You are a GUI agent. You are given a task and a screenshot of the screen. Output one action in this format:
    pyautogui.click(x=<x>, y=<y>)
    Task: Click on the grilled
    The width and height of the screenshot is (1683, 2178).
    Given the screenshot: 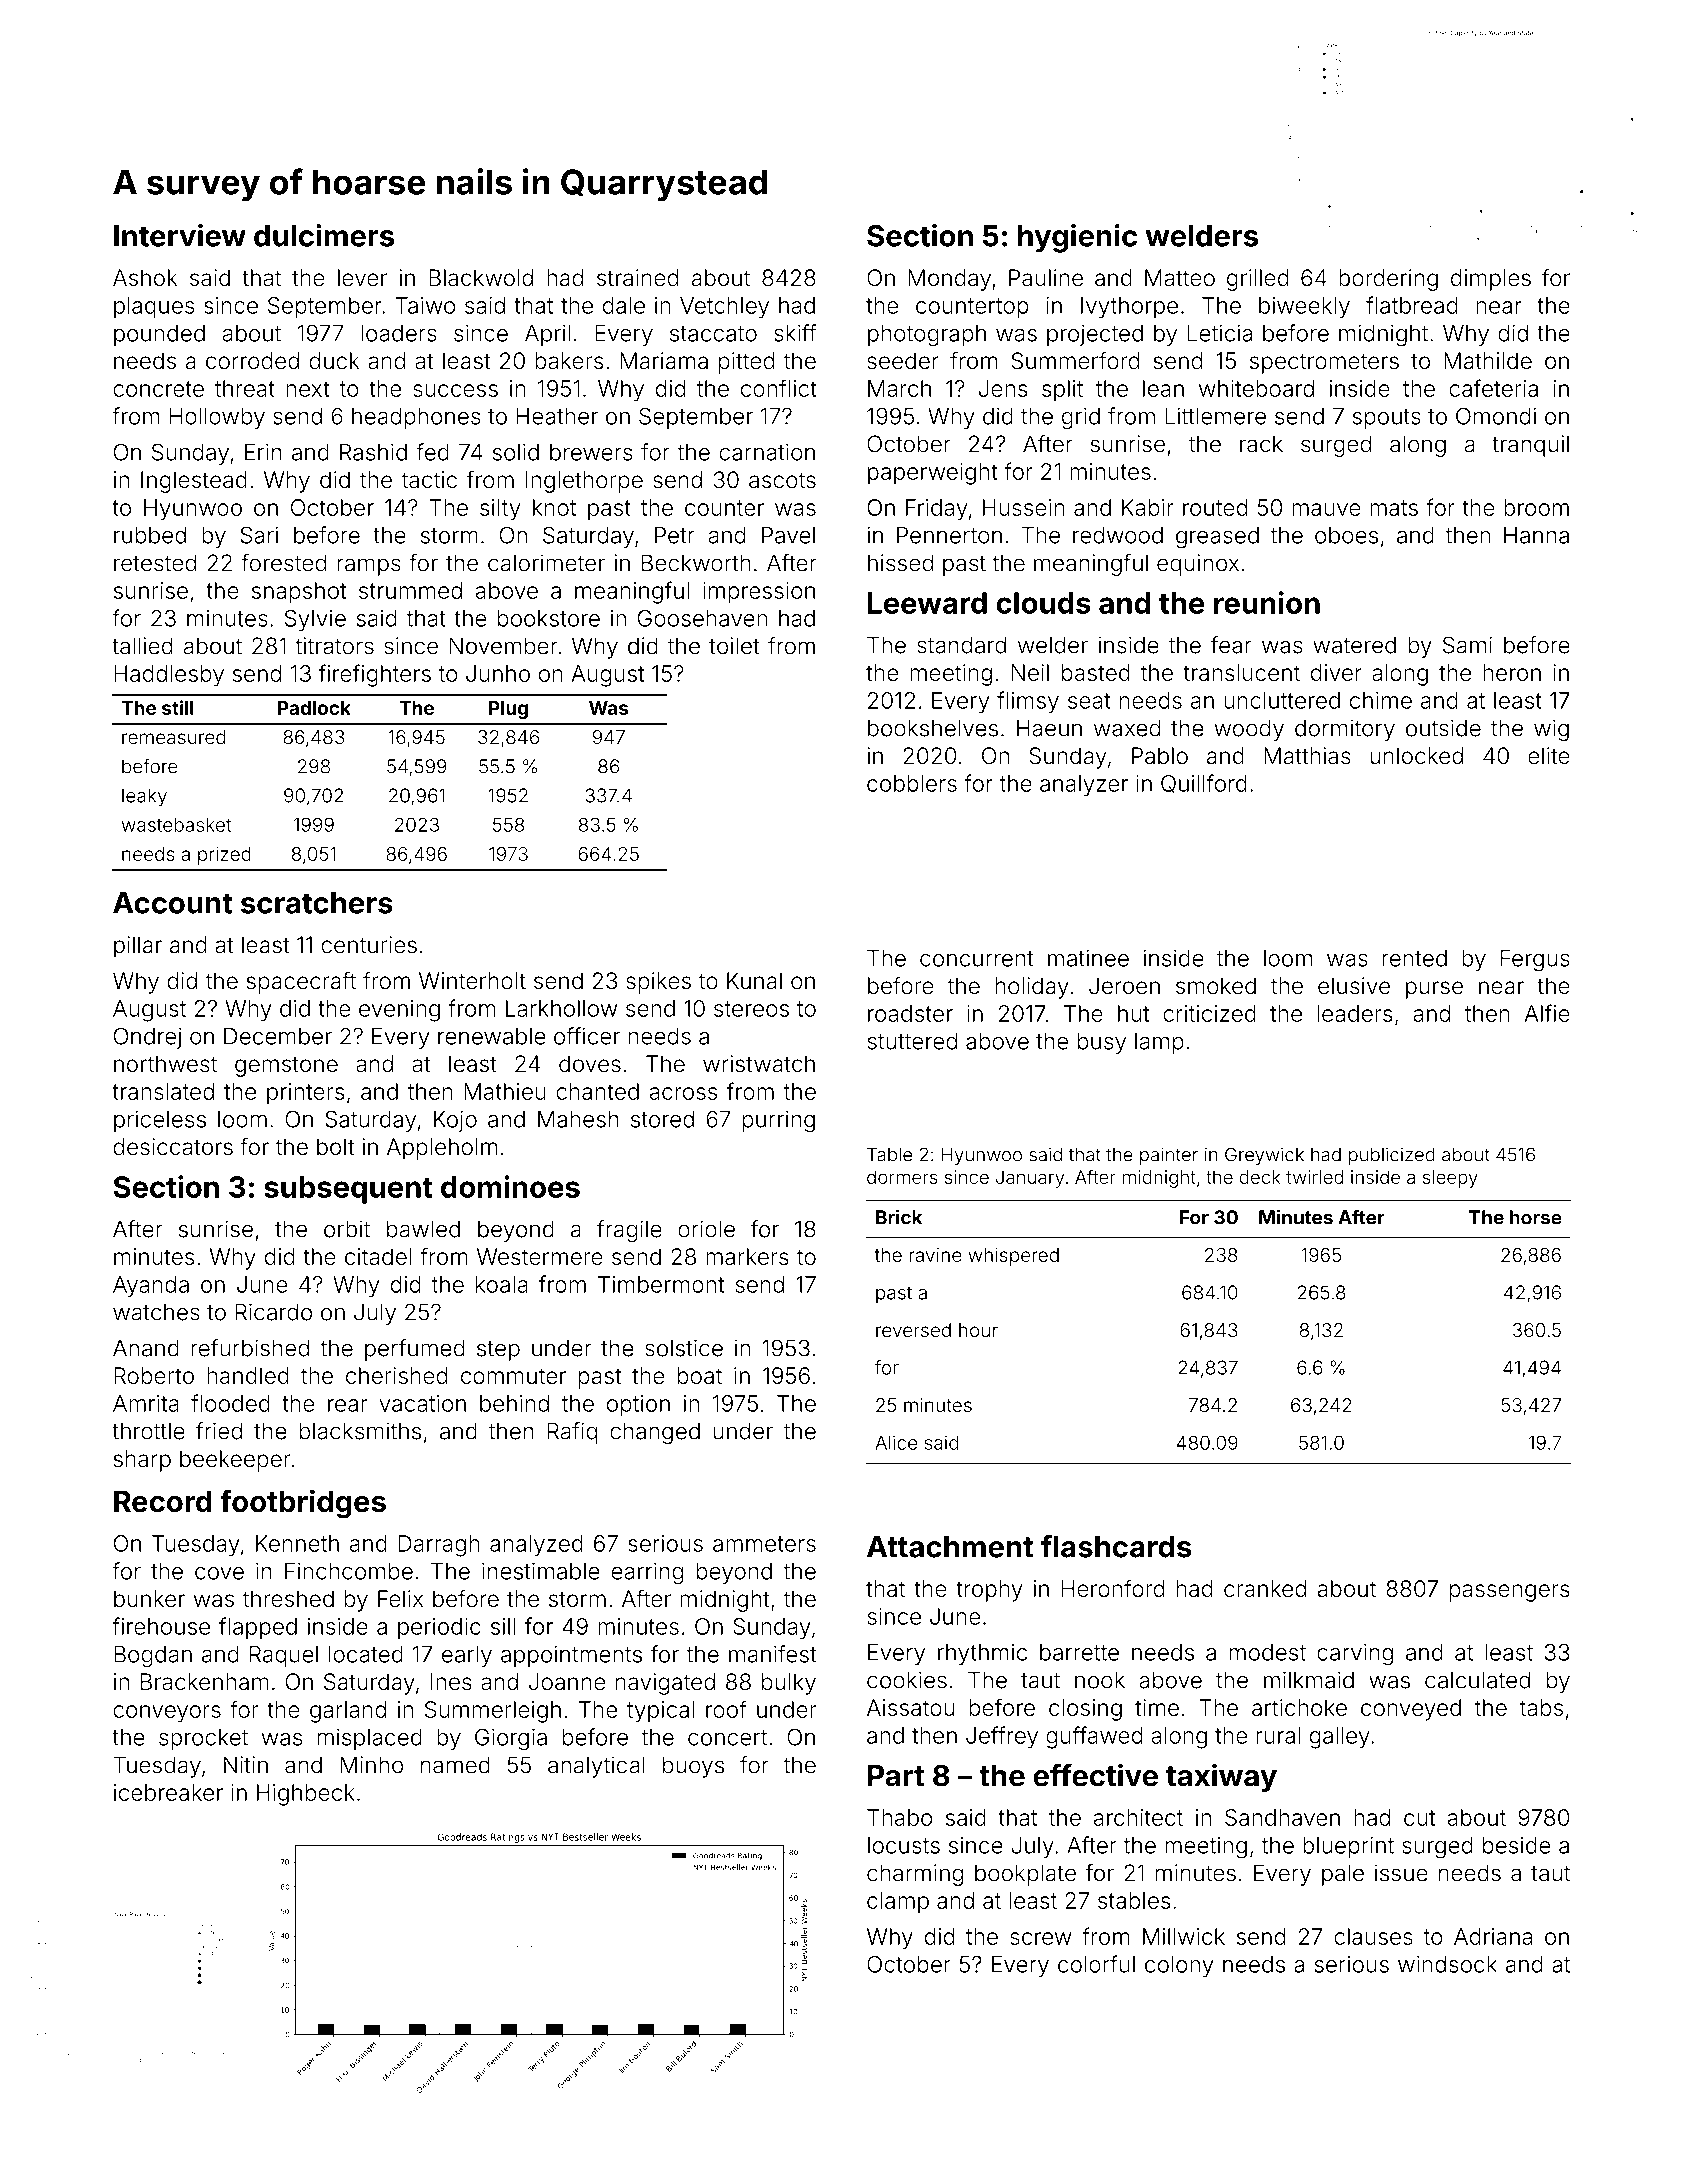 What is the action you would take?
    pyautogui.click(x=1258, y=280)
